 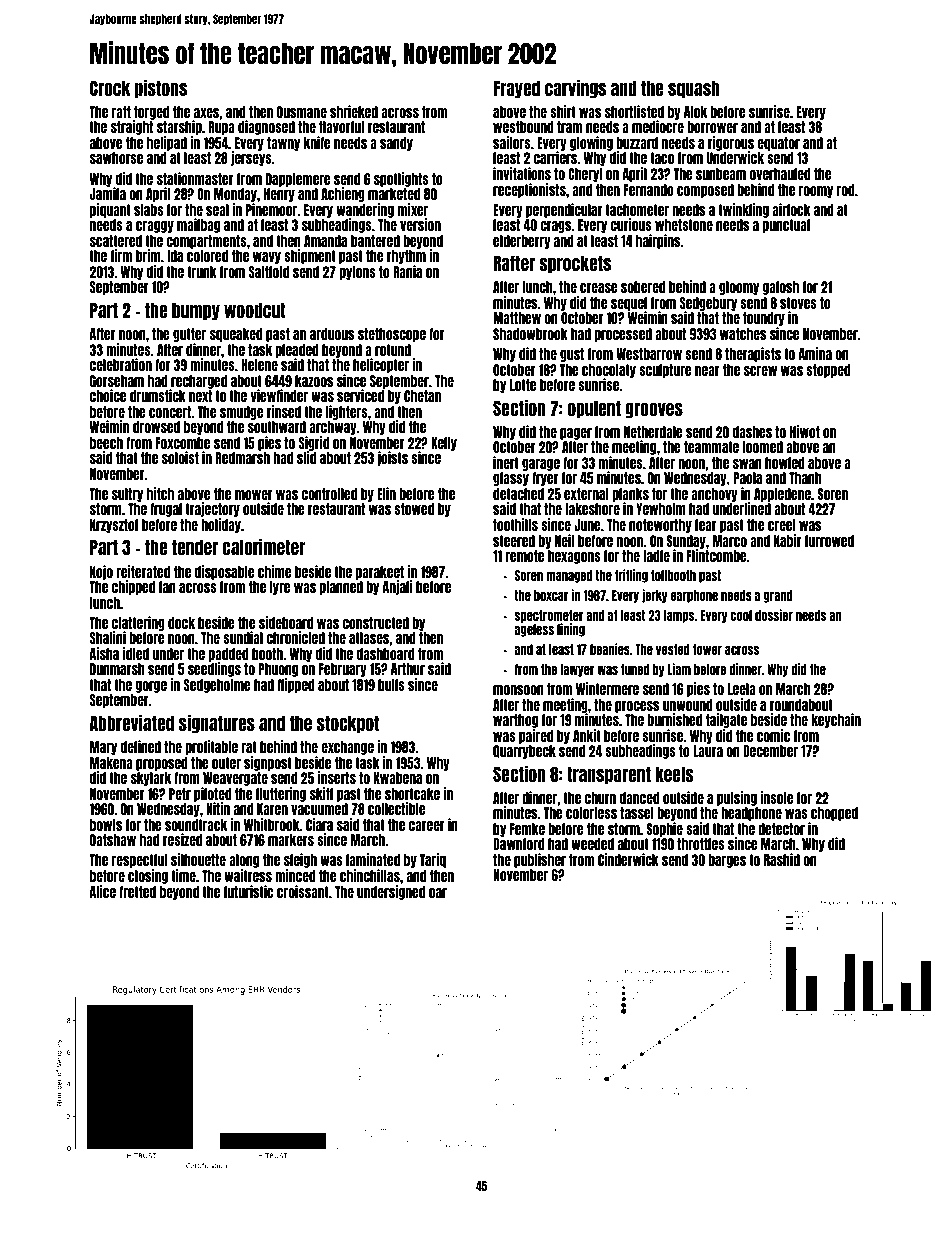 I want to click on seedlings, so click(x=214, y=670).
